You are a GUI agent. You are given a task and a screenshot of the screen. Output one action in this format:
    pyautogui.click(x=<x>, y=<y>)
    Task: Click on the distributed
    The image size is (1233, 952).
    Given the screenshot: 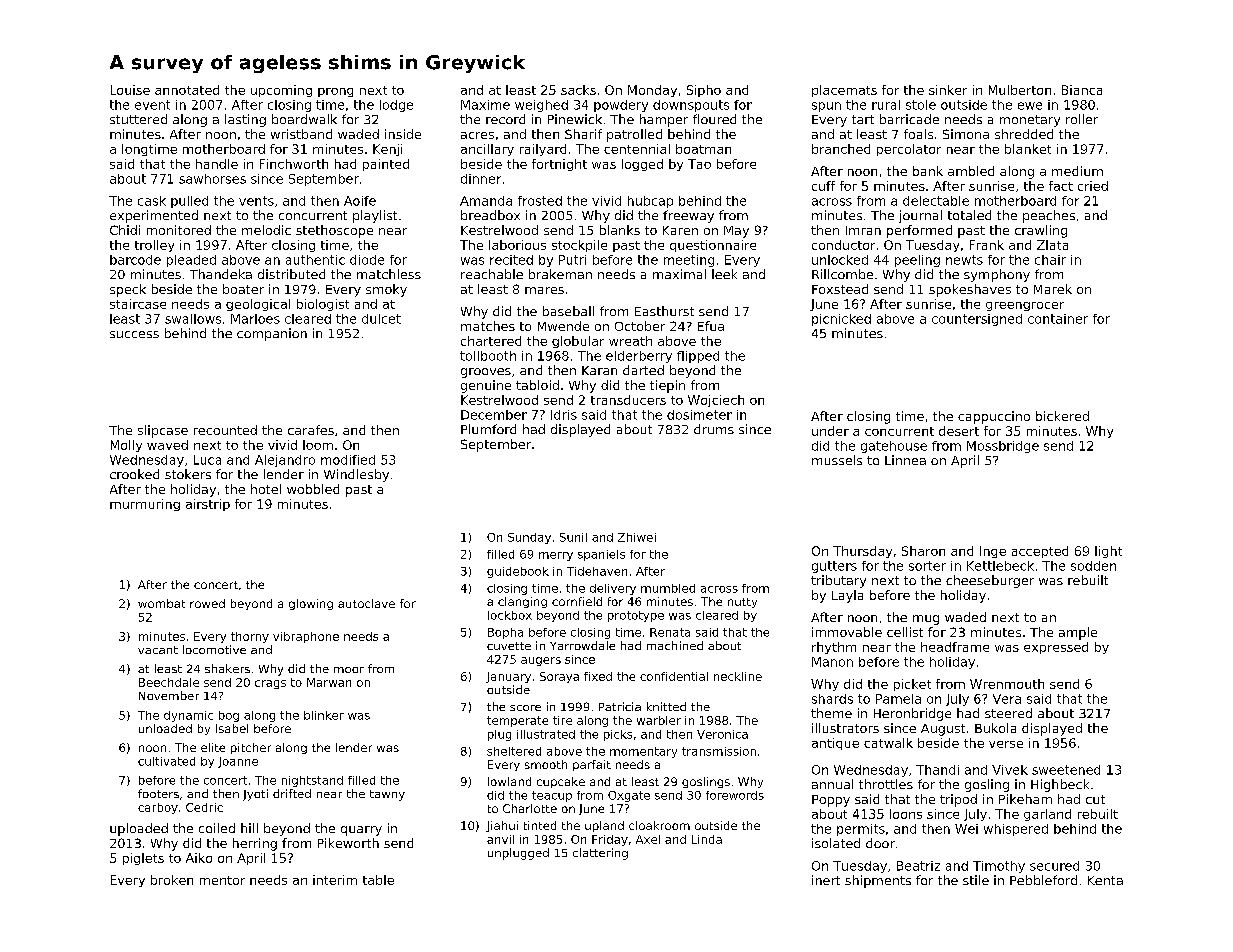 What is the action you would take?
    pyautogui.click(x=291, y=274)
